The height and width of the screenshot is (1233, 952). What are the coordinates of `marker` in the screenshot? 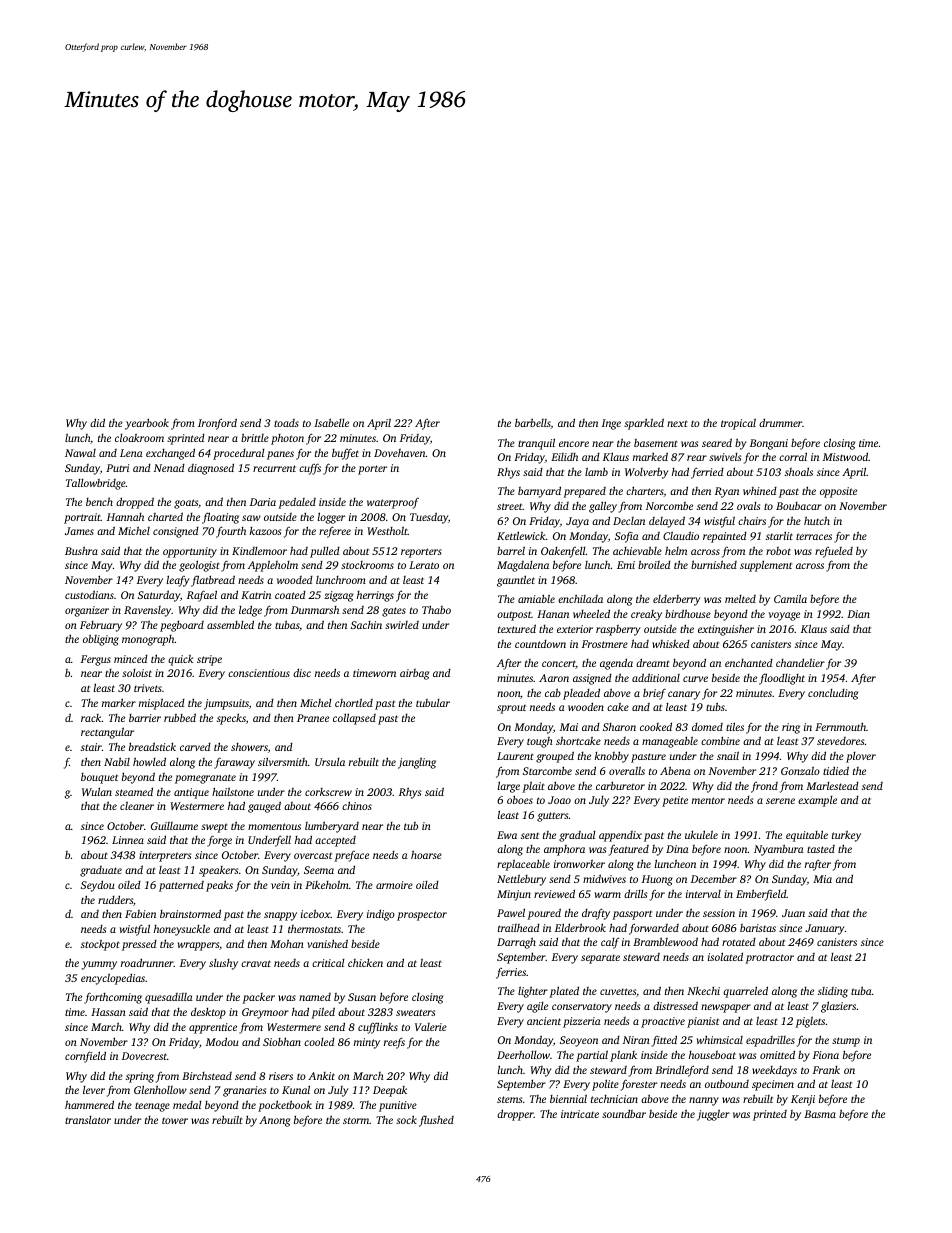 It's located at (119, 702).
